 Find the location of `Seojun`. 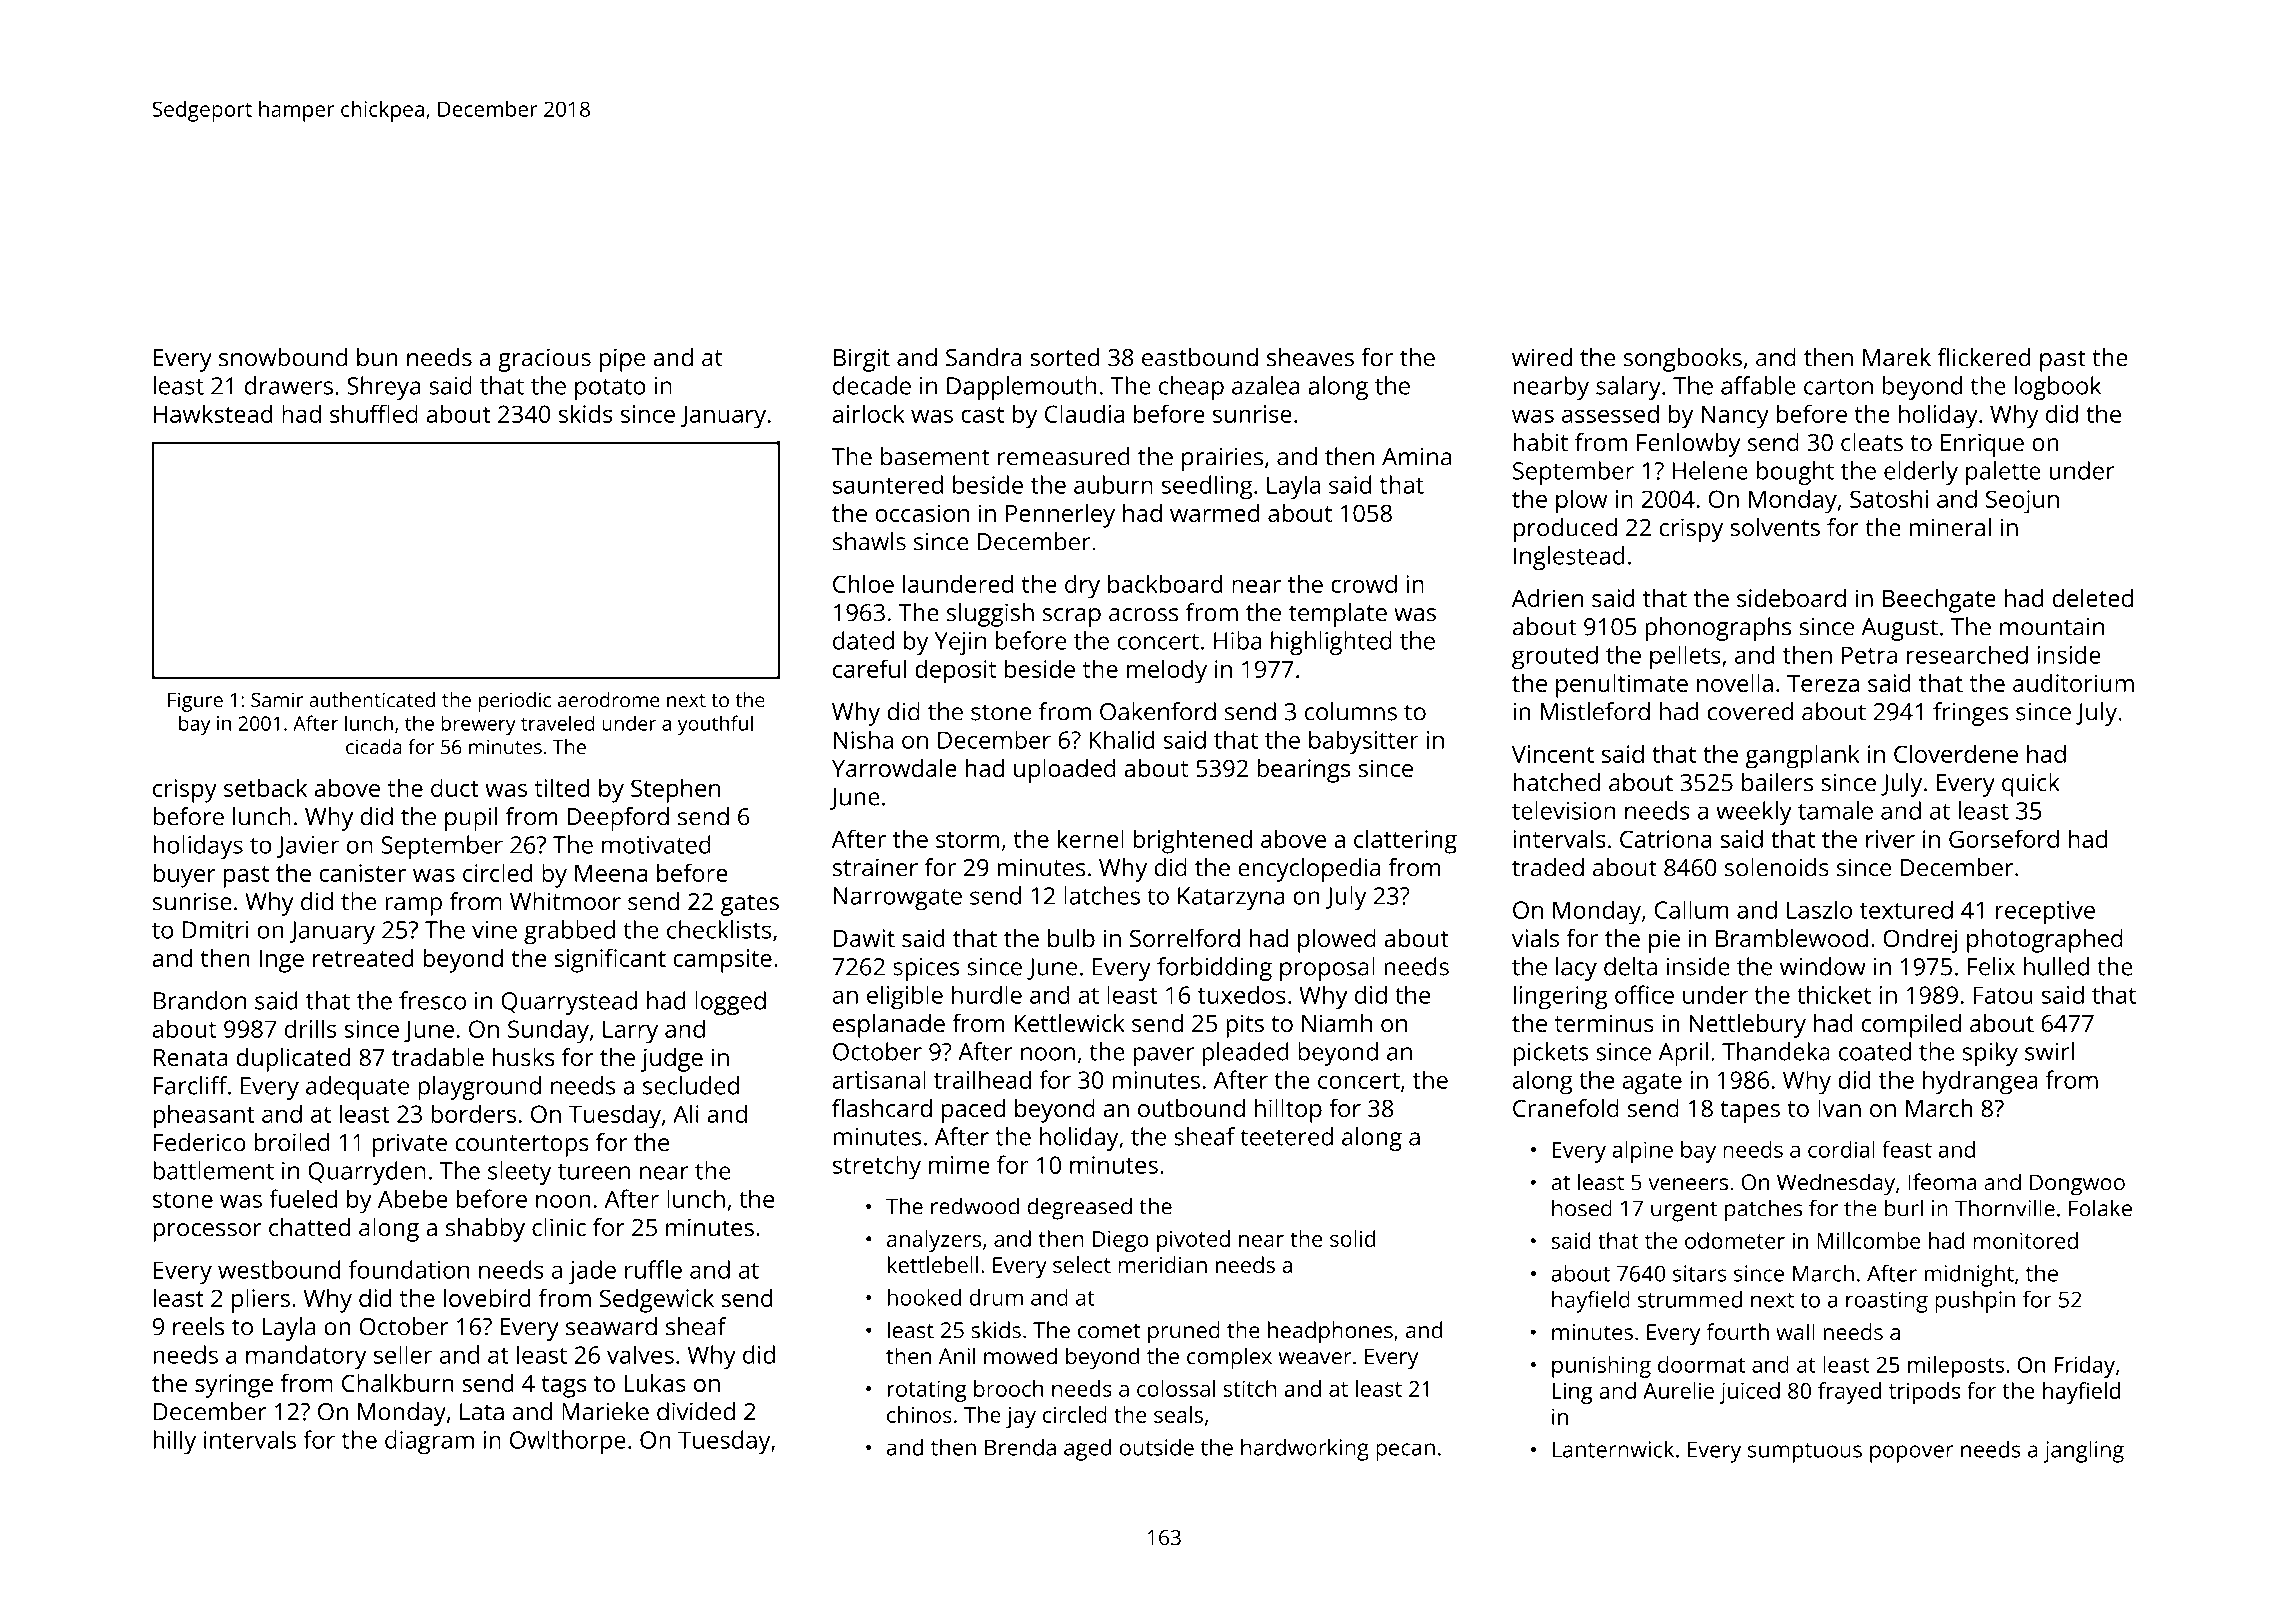

Seojun is located at coordinates (2022, 502).
